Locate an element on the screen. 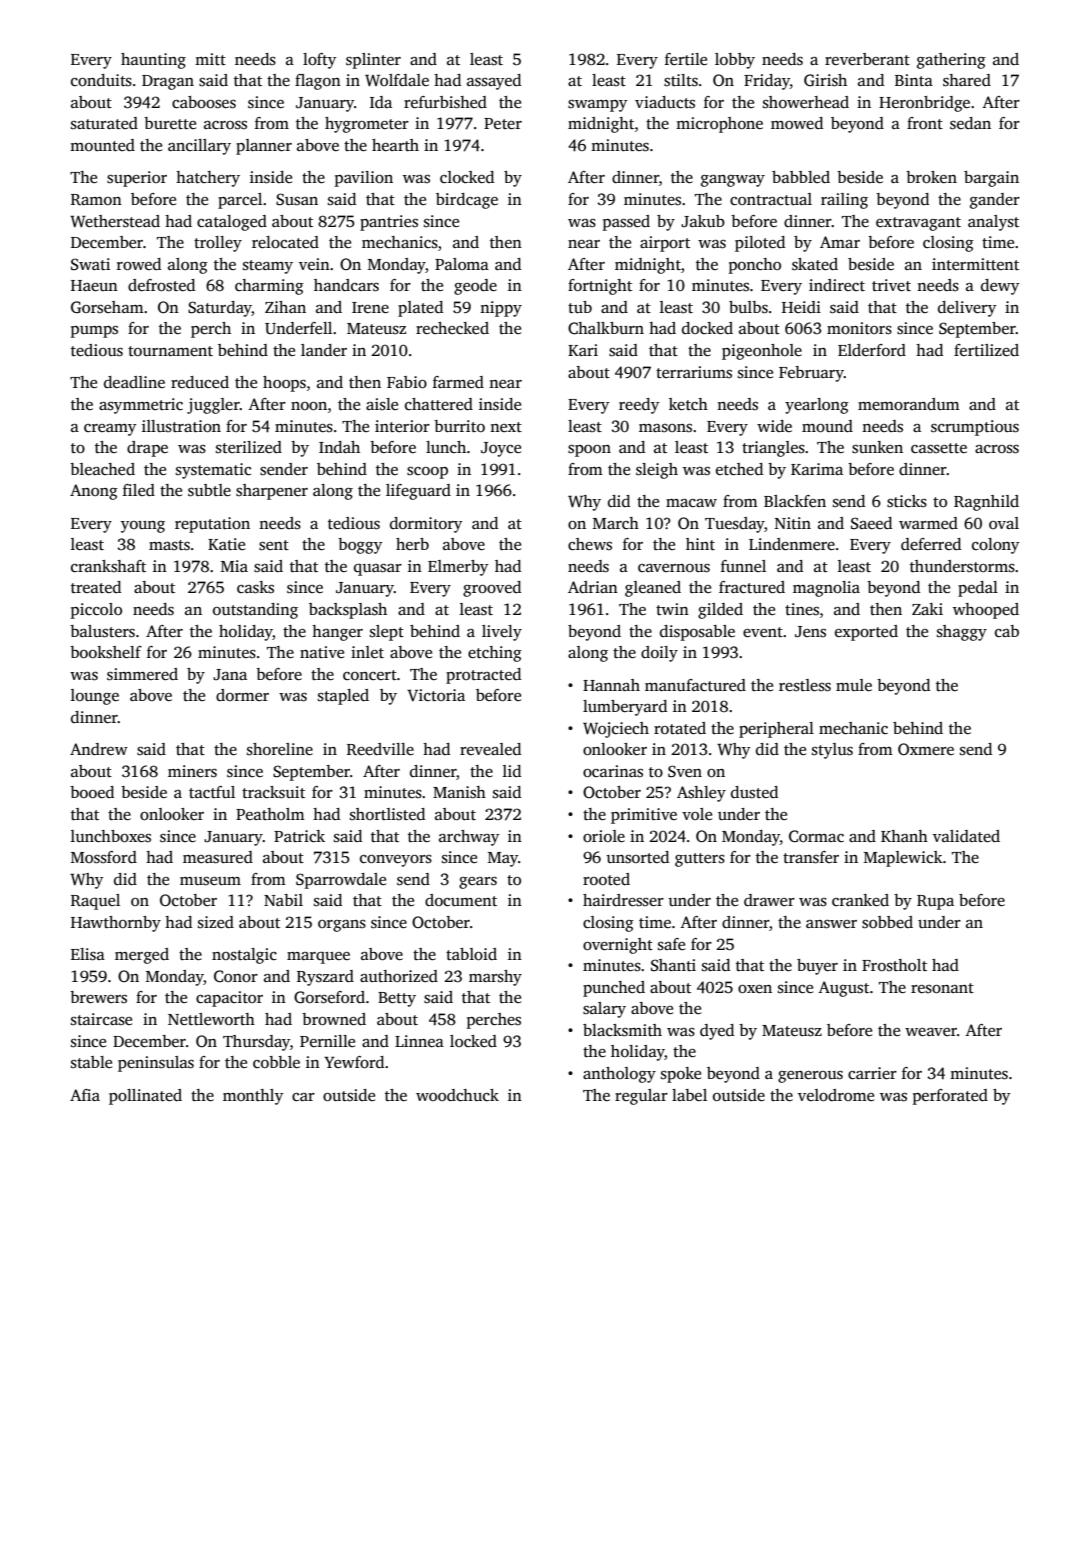 The height and width of the screenshot is (1541, 1090). validated is located at coordinates (966, 836).
